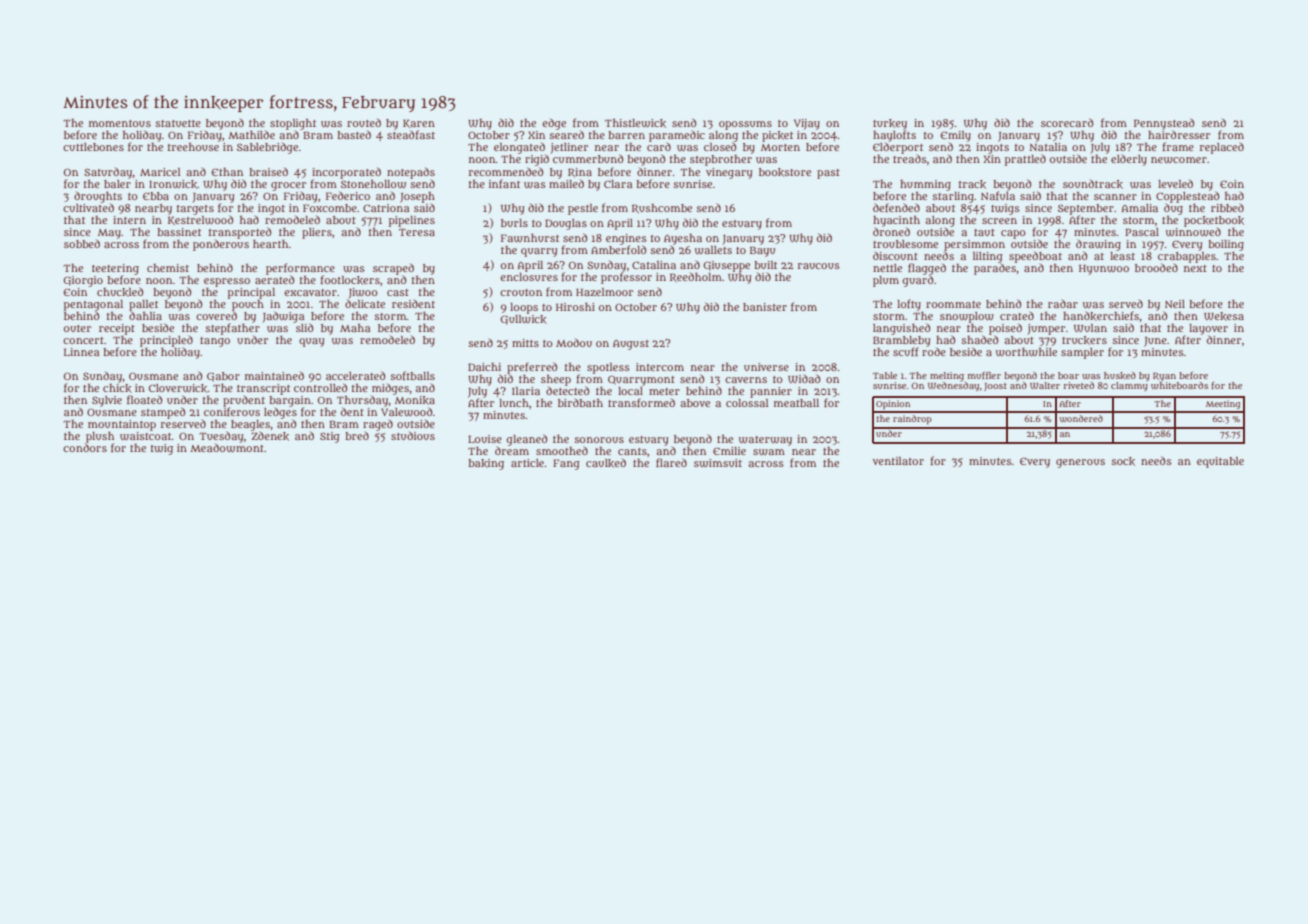 The height and width of the screenshot is (924, 1308). I want to click on roommate, so click(953, 304).
